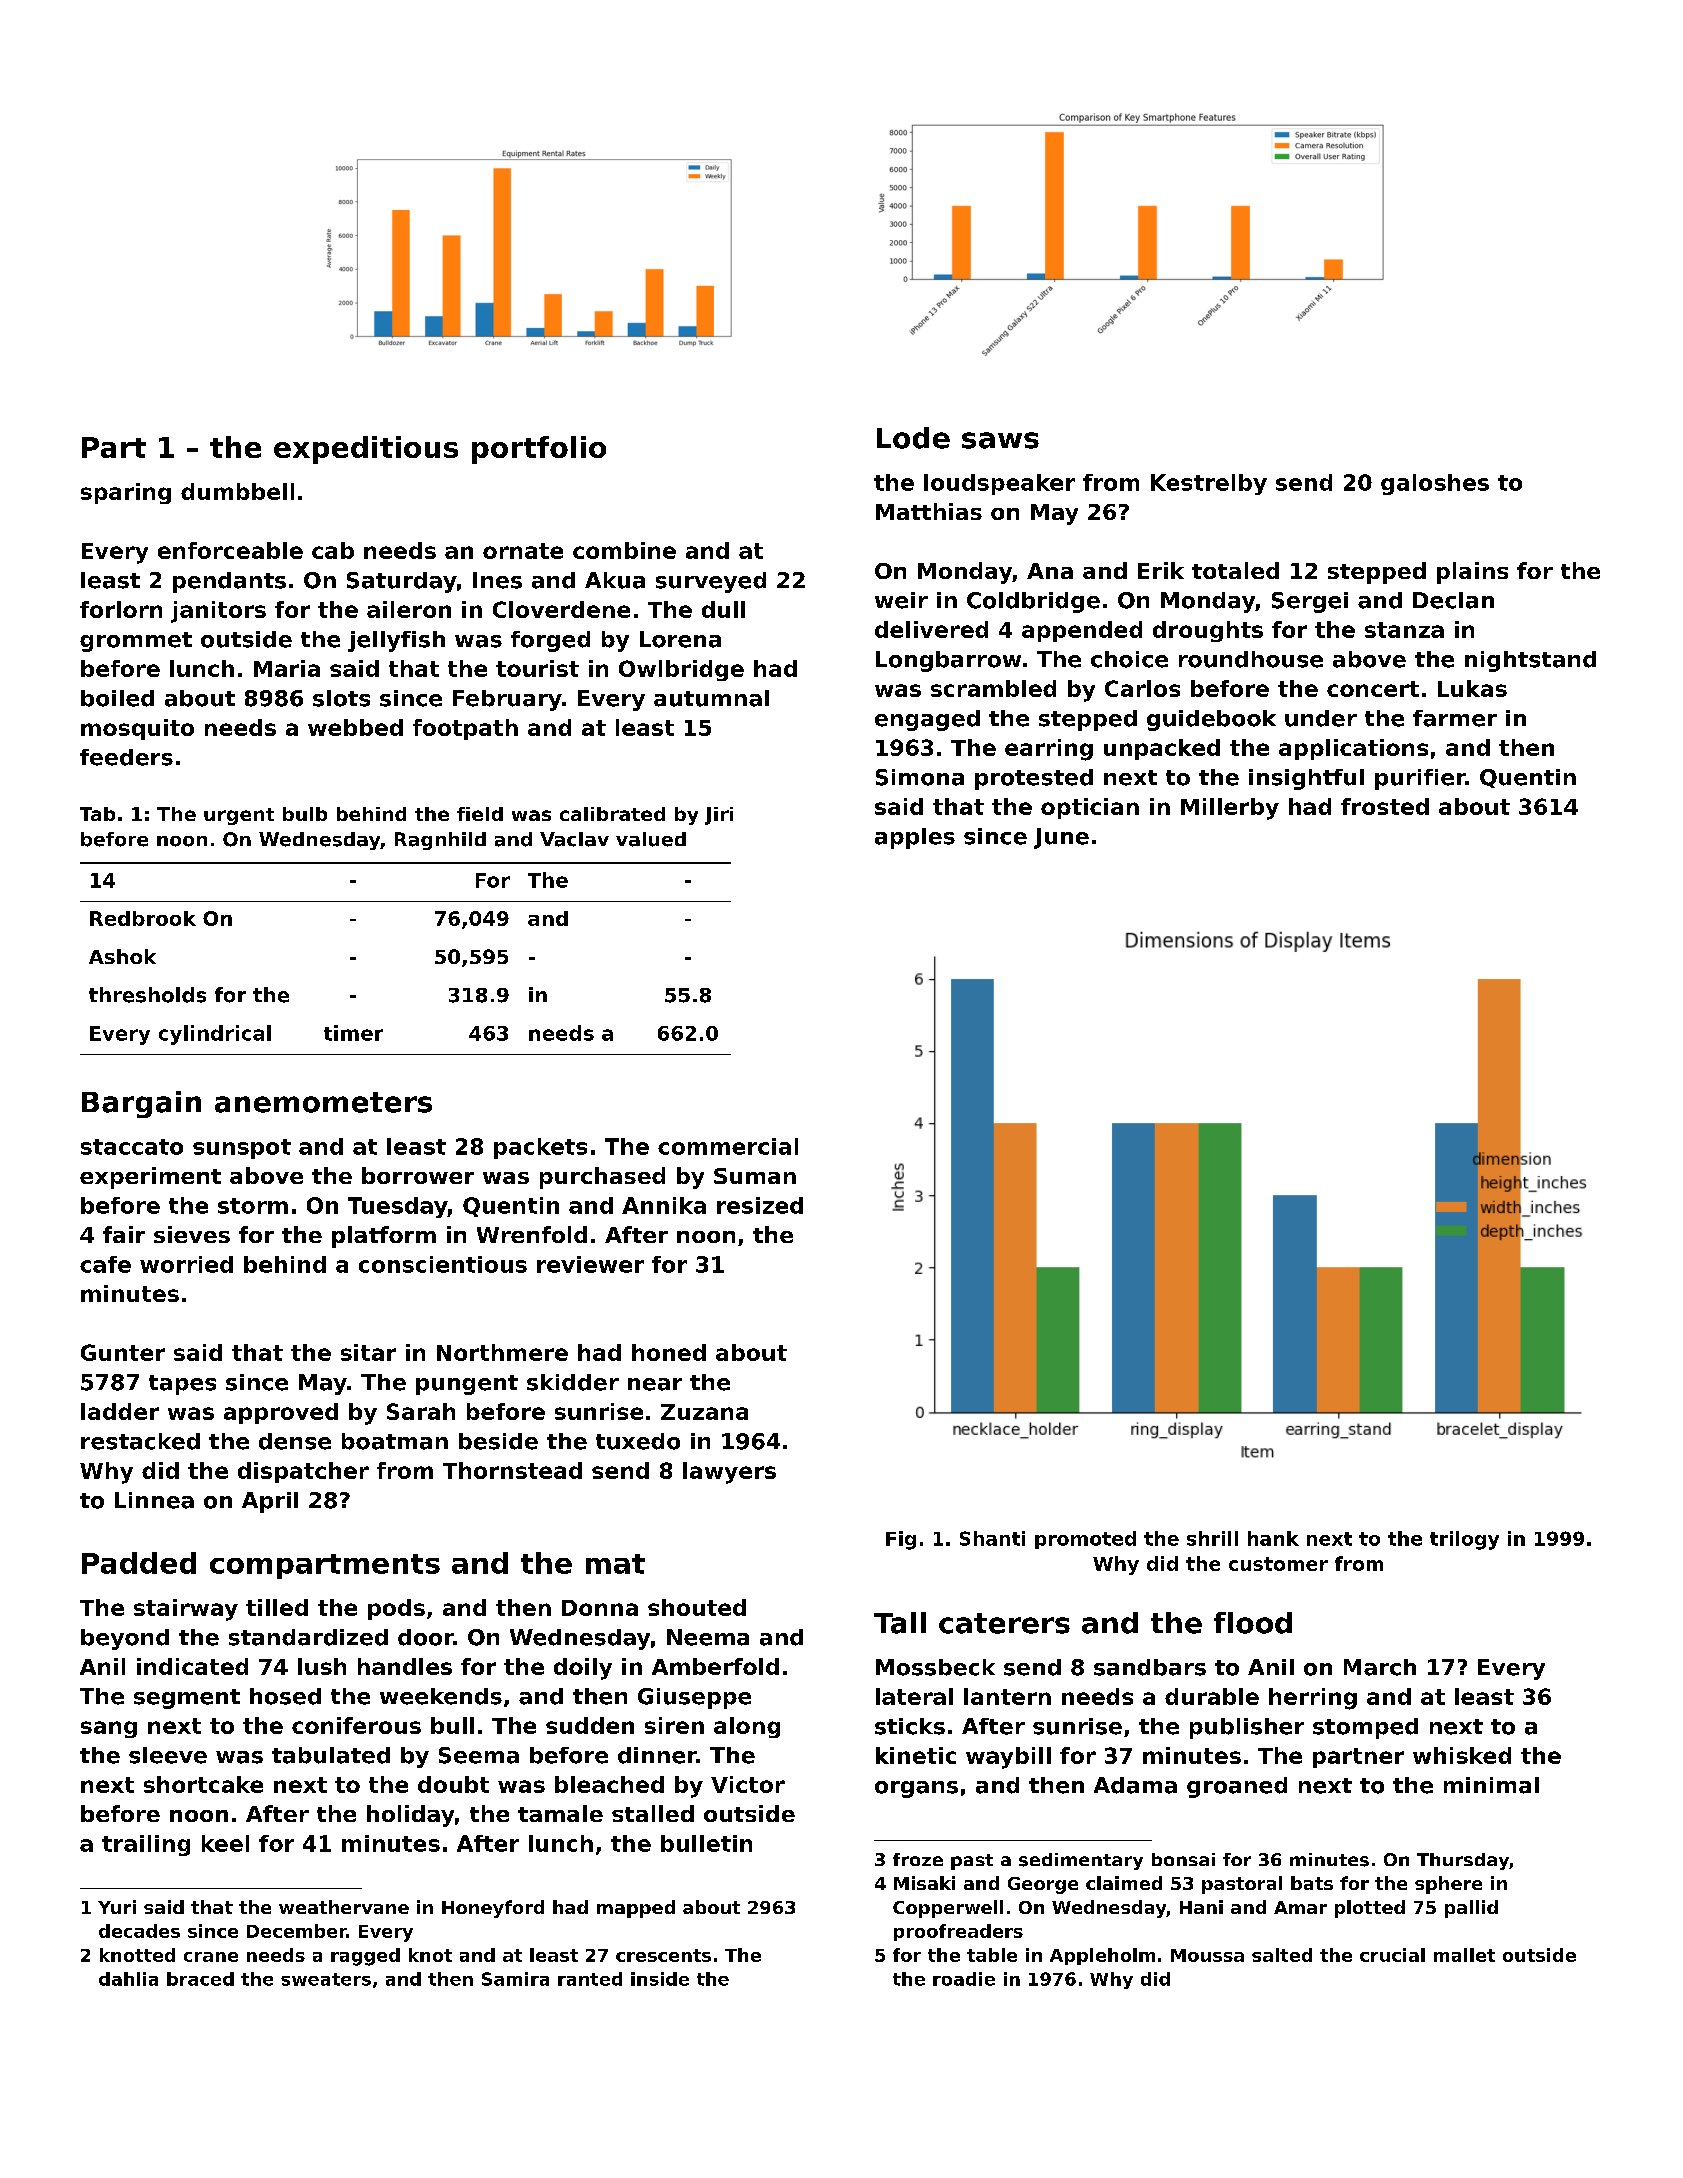 Image resolution: width=1683 pixels, height=2178 pixels. Describe the element at coordinates (121, 609) in the screenshot. I see `forlorn` at that location.
